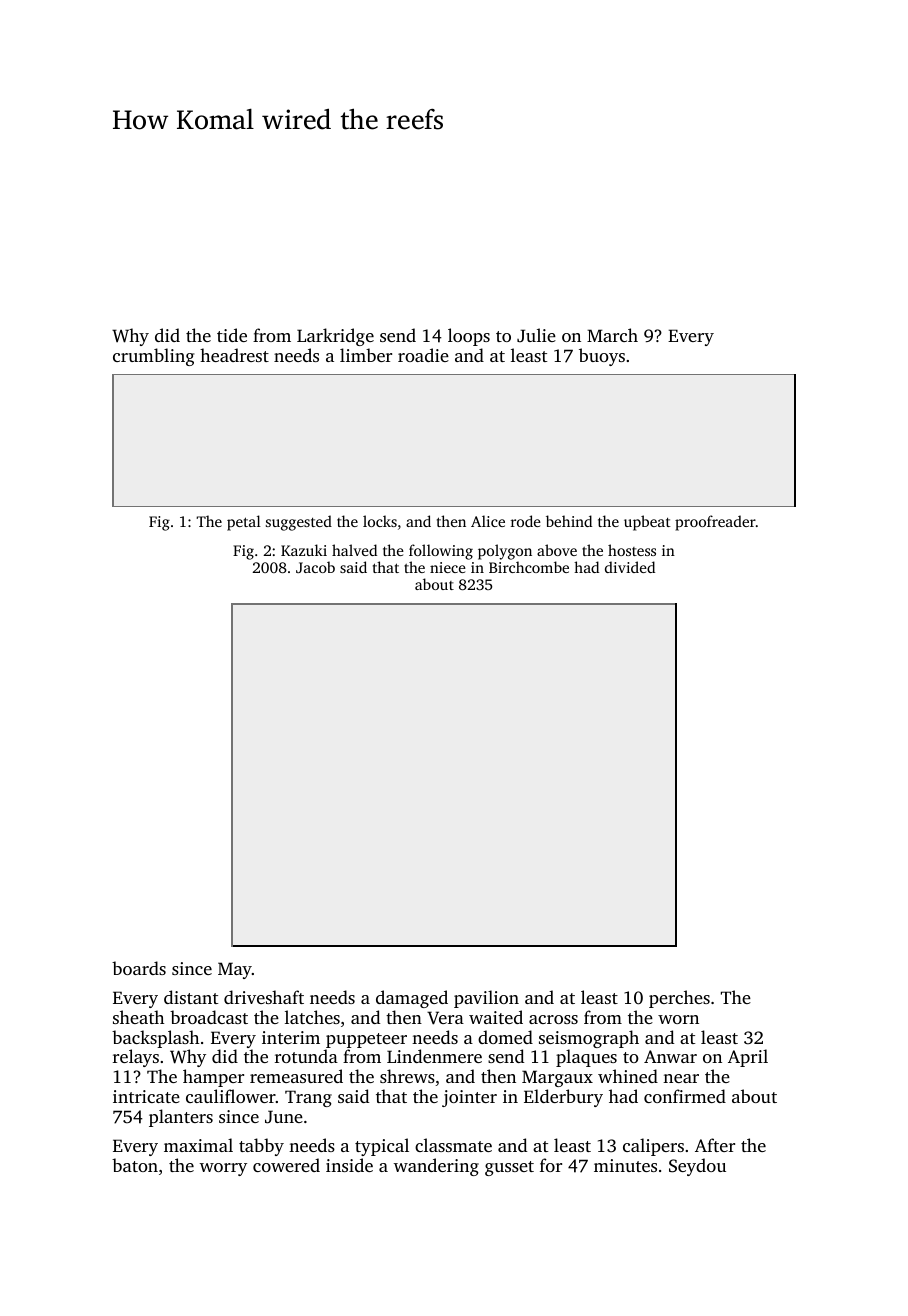 The width and height of the page is (908, 1316). Describe the element at coordinates (234, 355) in the page. I see `headrest` at that location.
